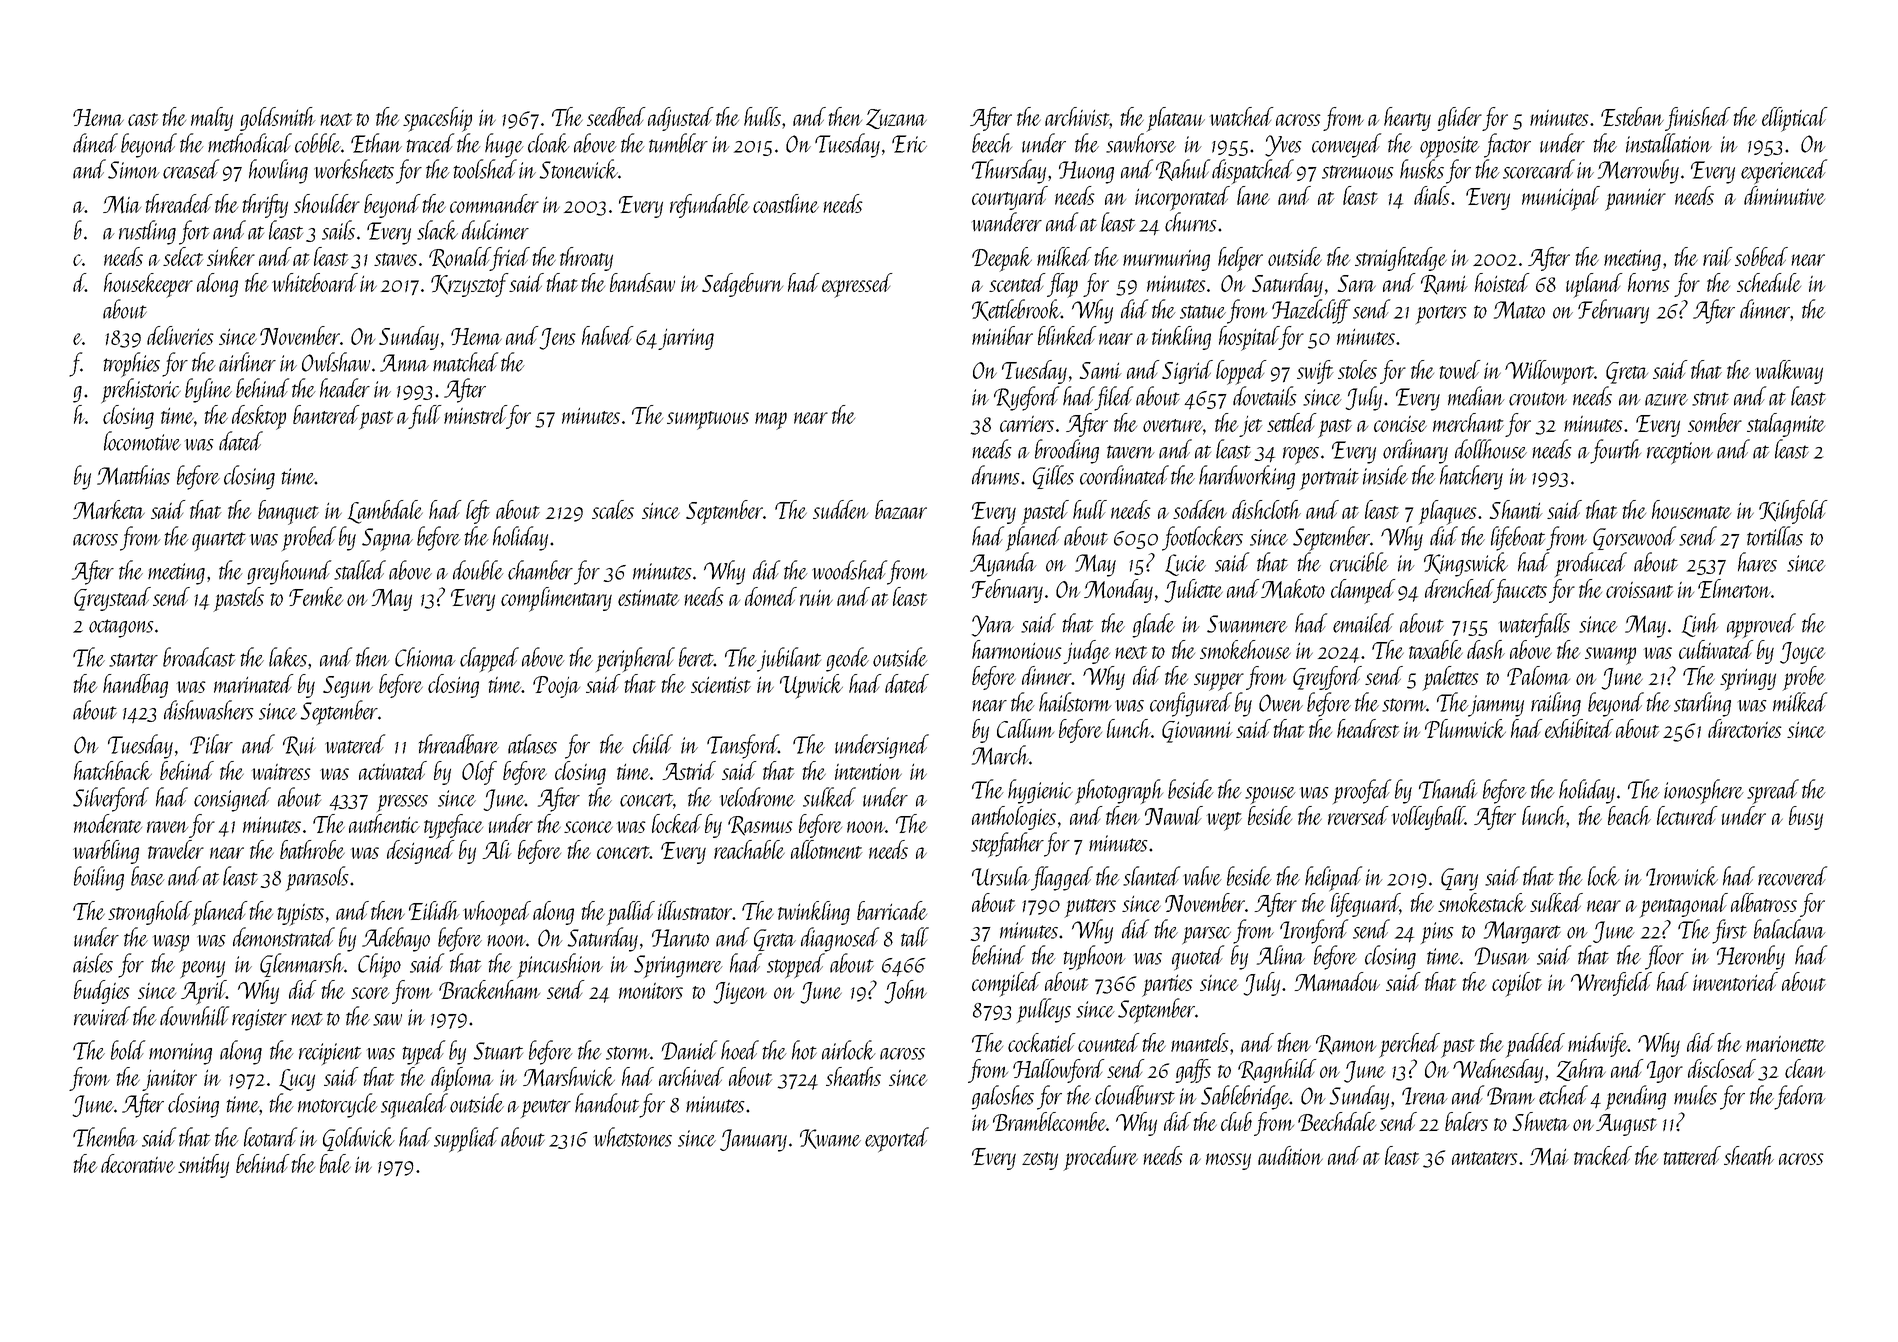 This image has height=1342, width=1898. I want to click on marinated, so click(253, 683).
